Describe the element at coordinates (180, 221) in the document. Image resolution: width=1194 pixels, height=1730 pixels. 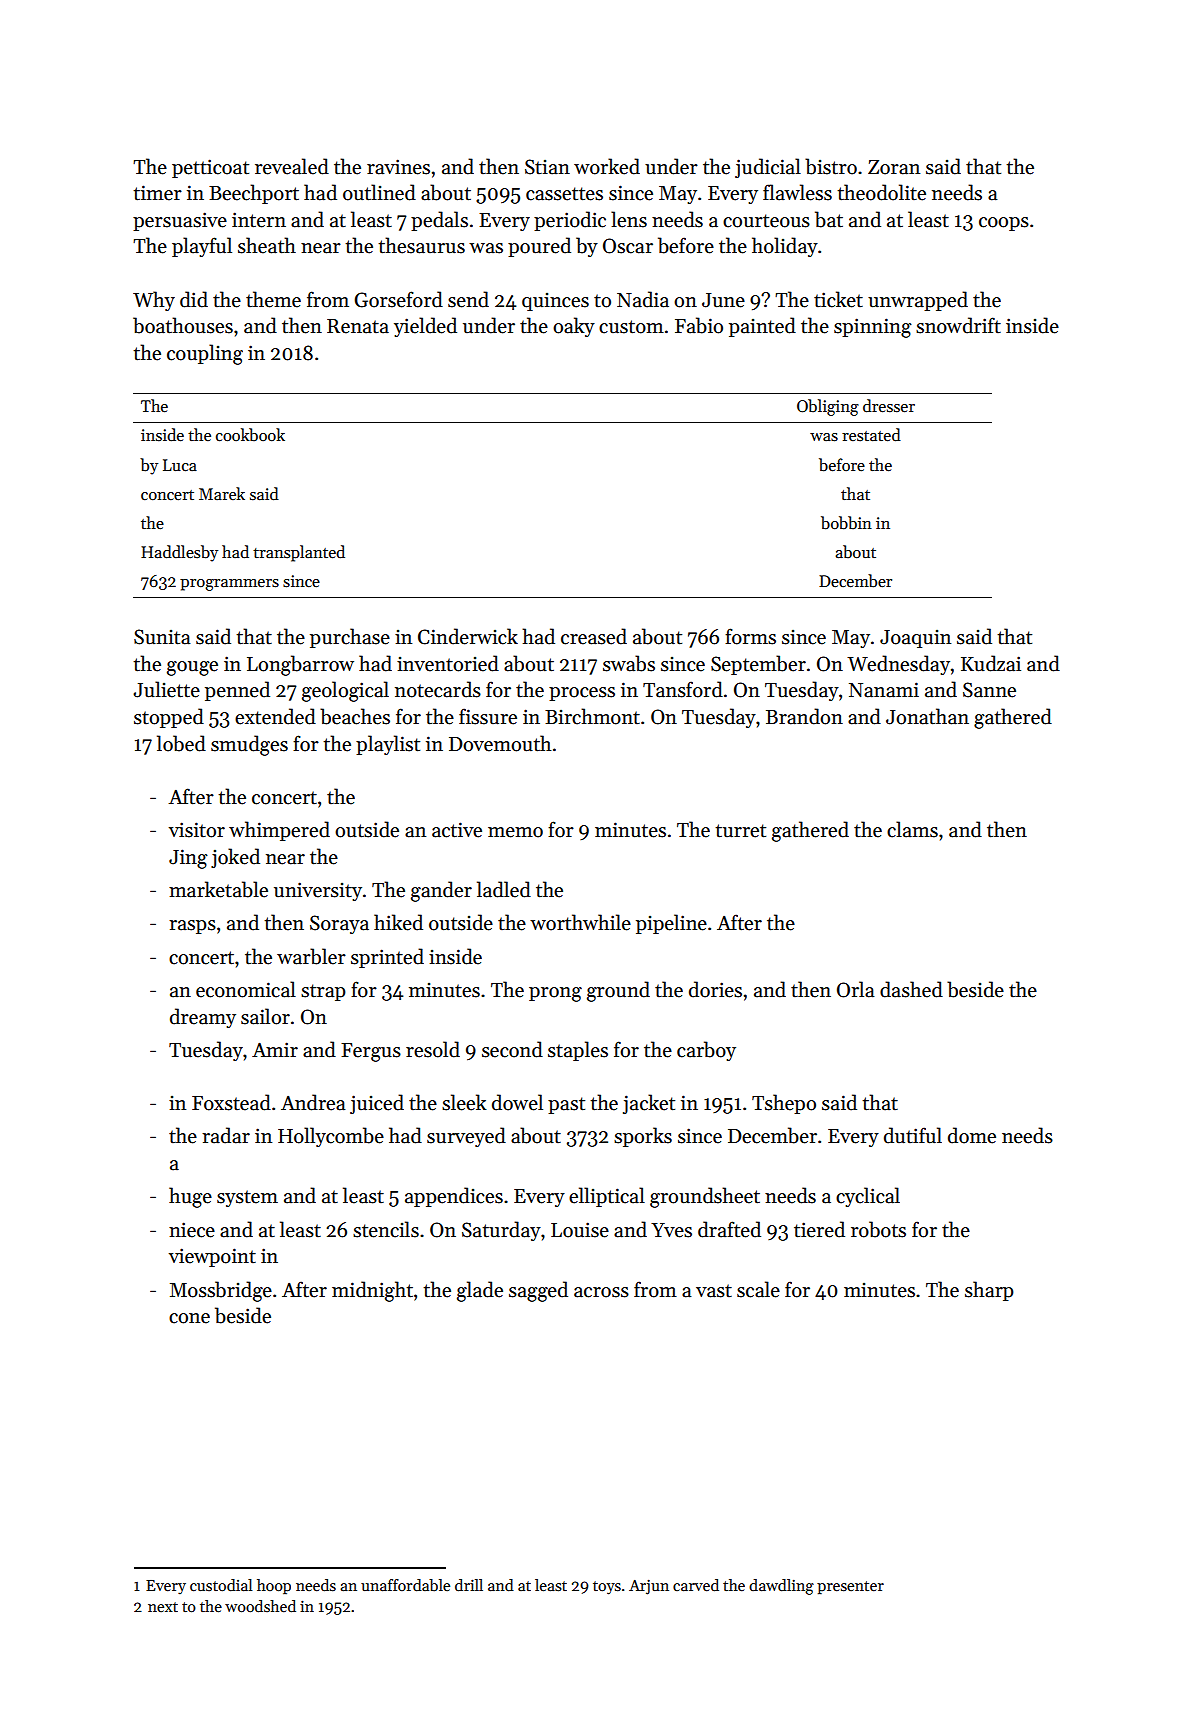
I see `persuasive` at that location.
